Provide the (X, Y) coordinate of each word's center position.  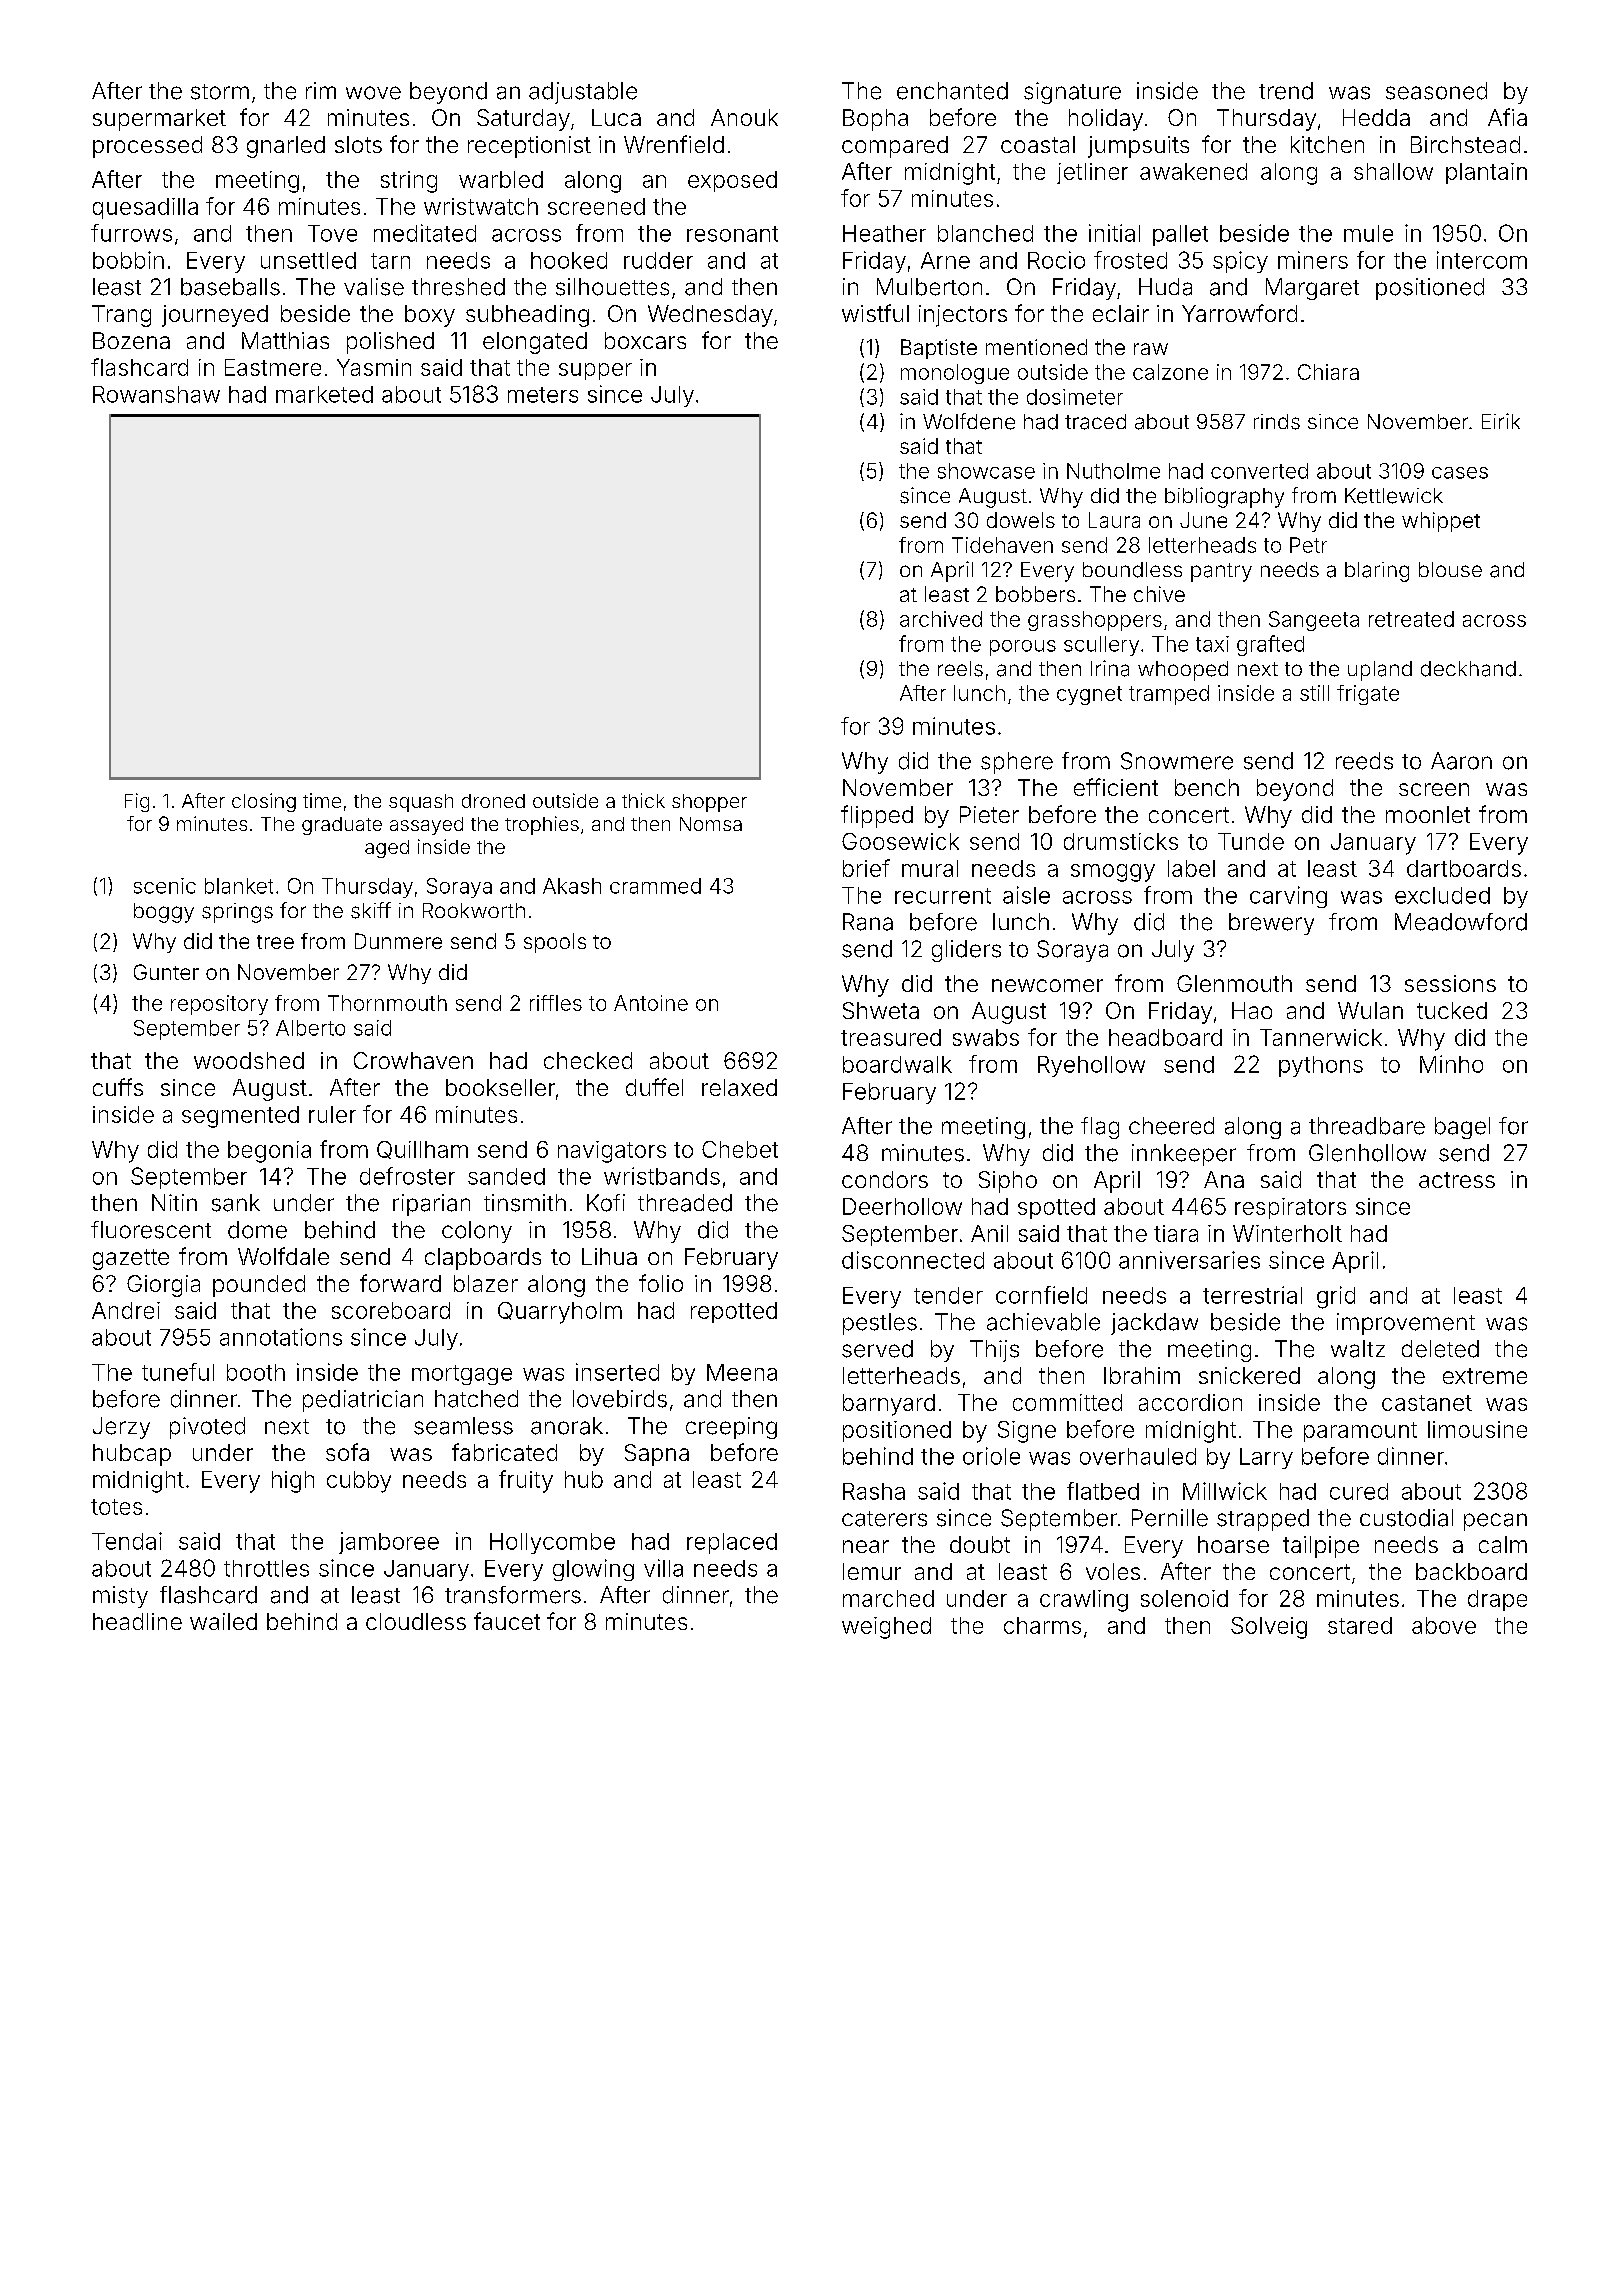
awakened (1193, 171)
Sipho (1008, 1182)
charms (1042, 1625)
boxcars (645, 340)
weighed (886, 1628)
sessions (1450, 983)
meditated (425, 233)
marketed (324, 394)
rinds (1277, 422)
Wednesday (710, 316)
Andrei (126, 1310)
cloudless (416, 1621)
